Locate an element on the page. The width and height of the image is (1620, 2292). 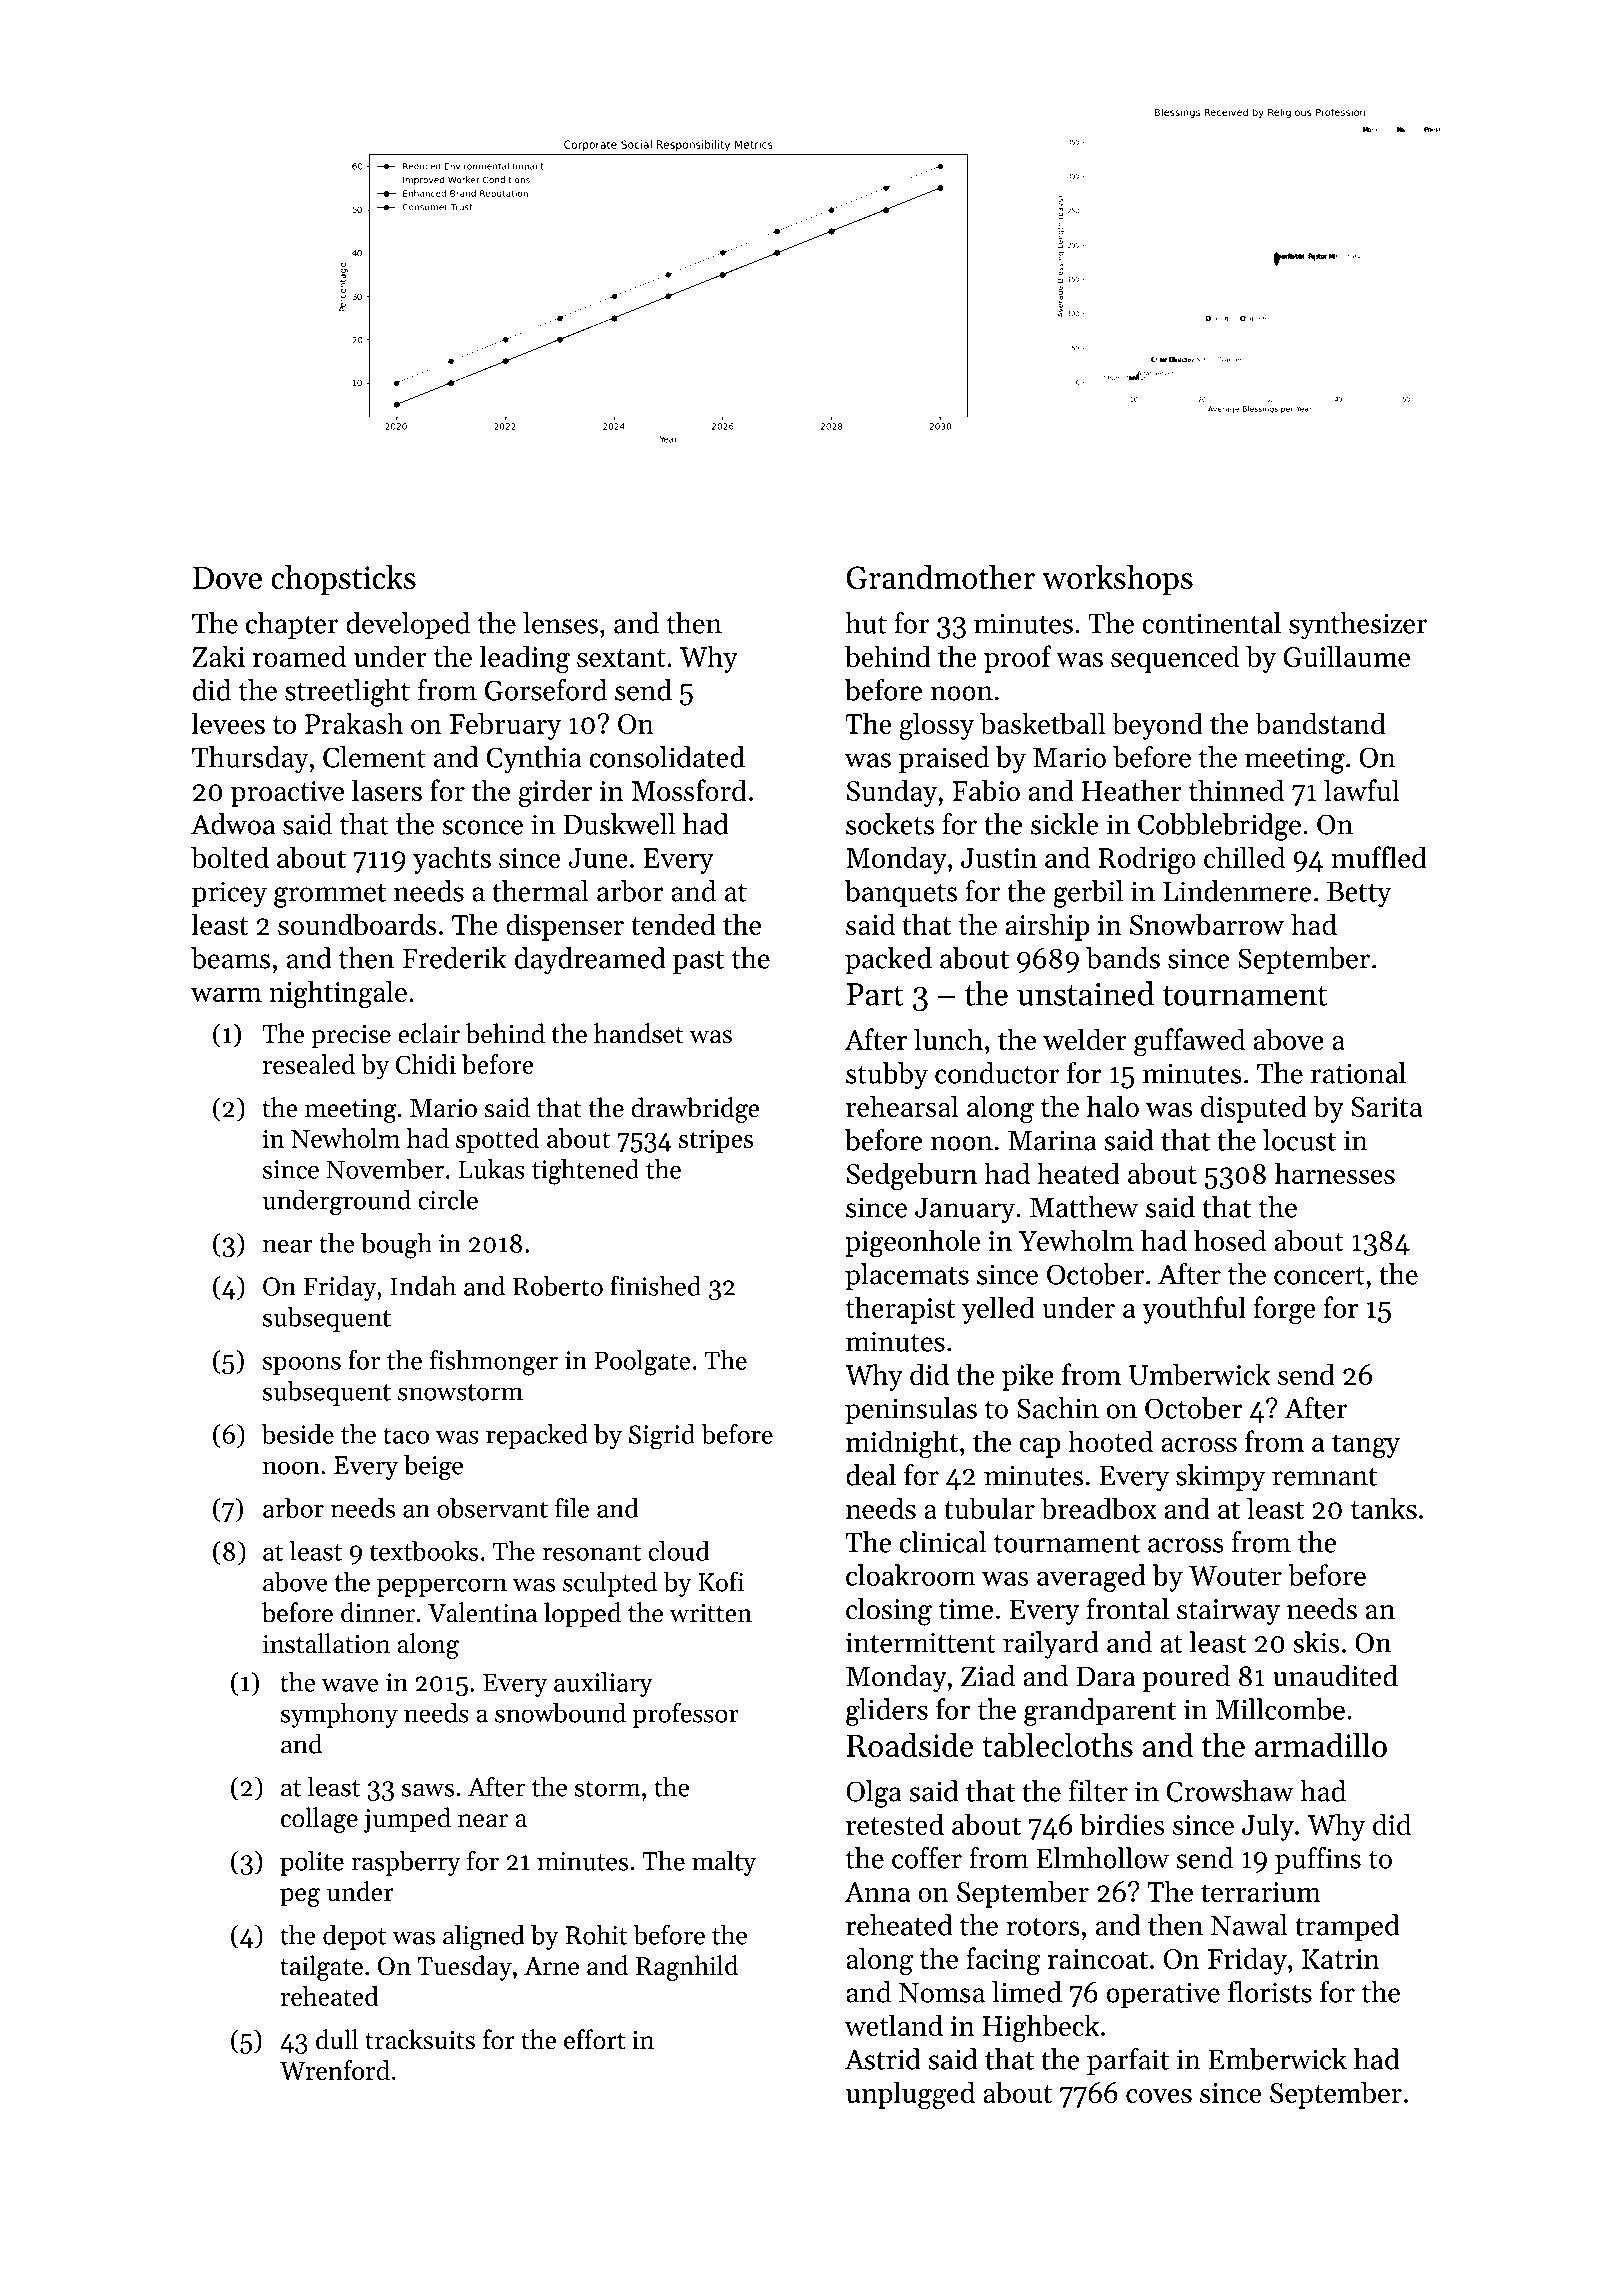
Part is located at coordinates (875, 994).
